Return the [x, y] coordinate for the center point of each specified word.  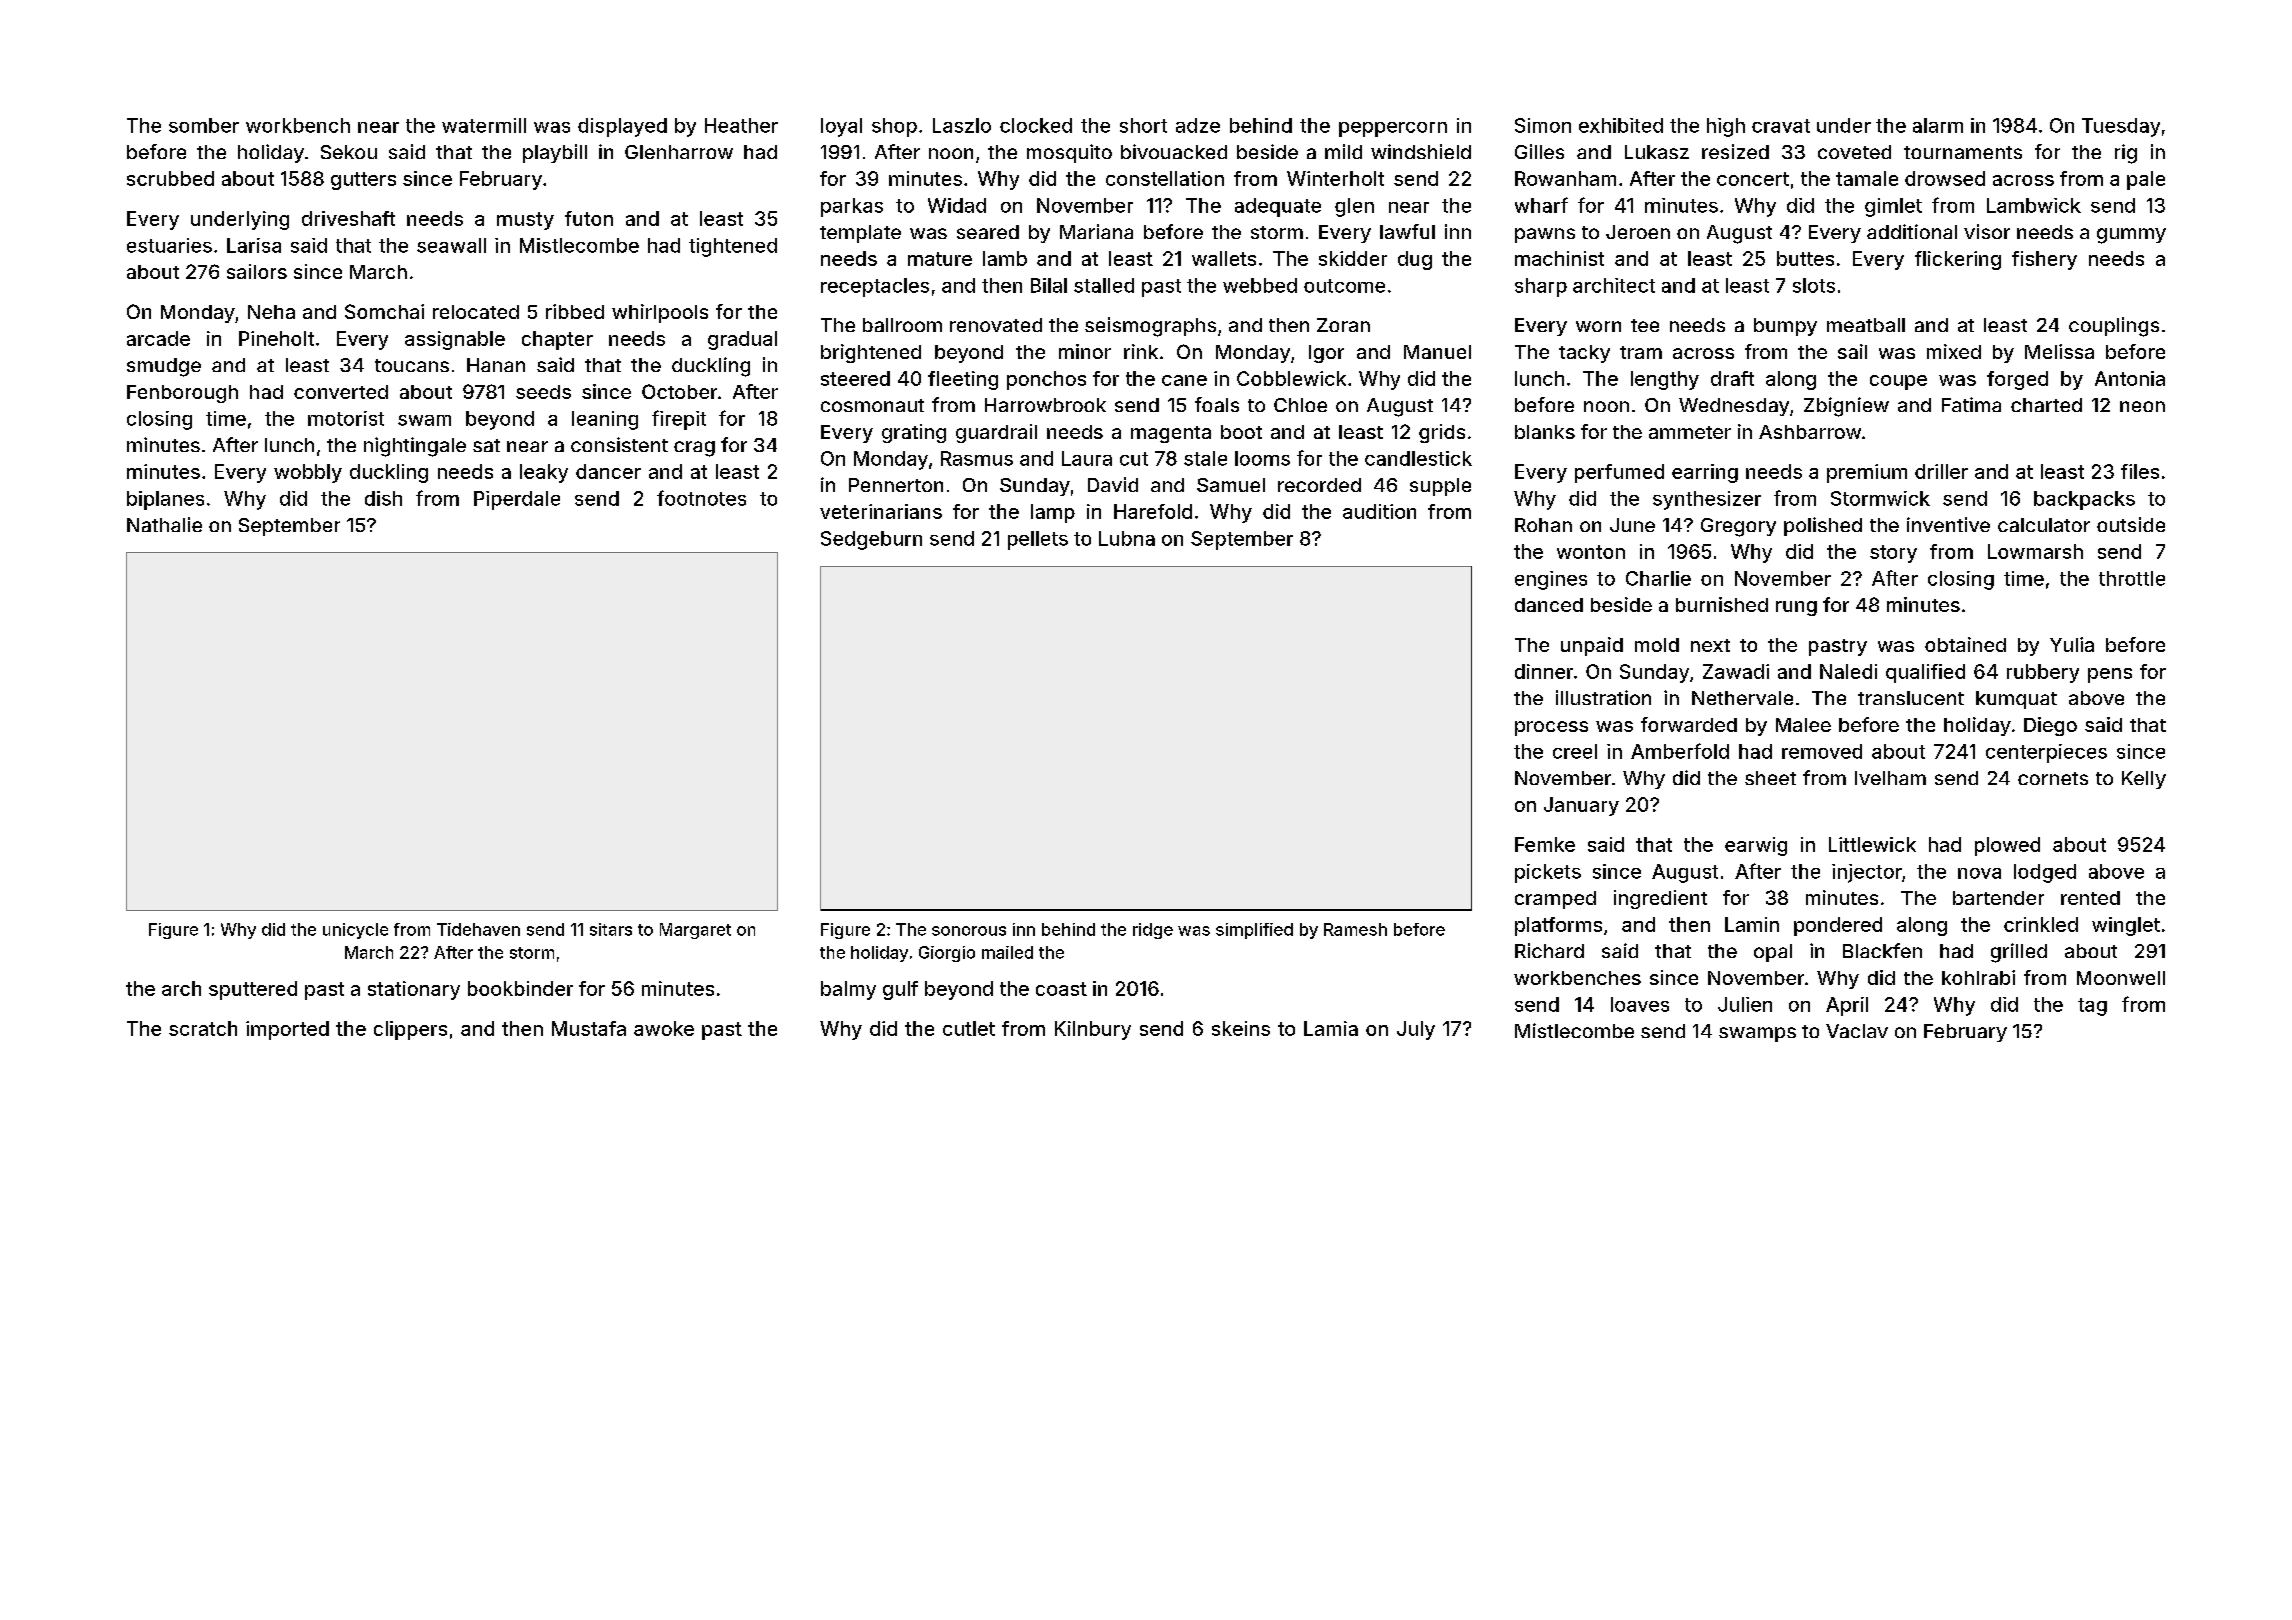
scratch [203, 1028]
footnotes [701, 498]
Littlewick [1872, 844]
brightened [871, 353]
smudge [164, 367]
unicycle [355, 931]
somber [204, 125]
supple [1440, 487]
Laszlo [962, 125]
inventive [1948, 524]
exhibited [1621, 125]
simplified [1254, 931]
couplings [2114, 327]
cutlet [969, 1028]
